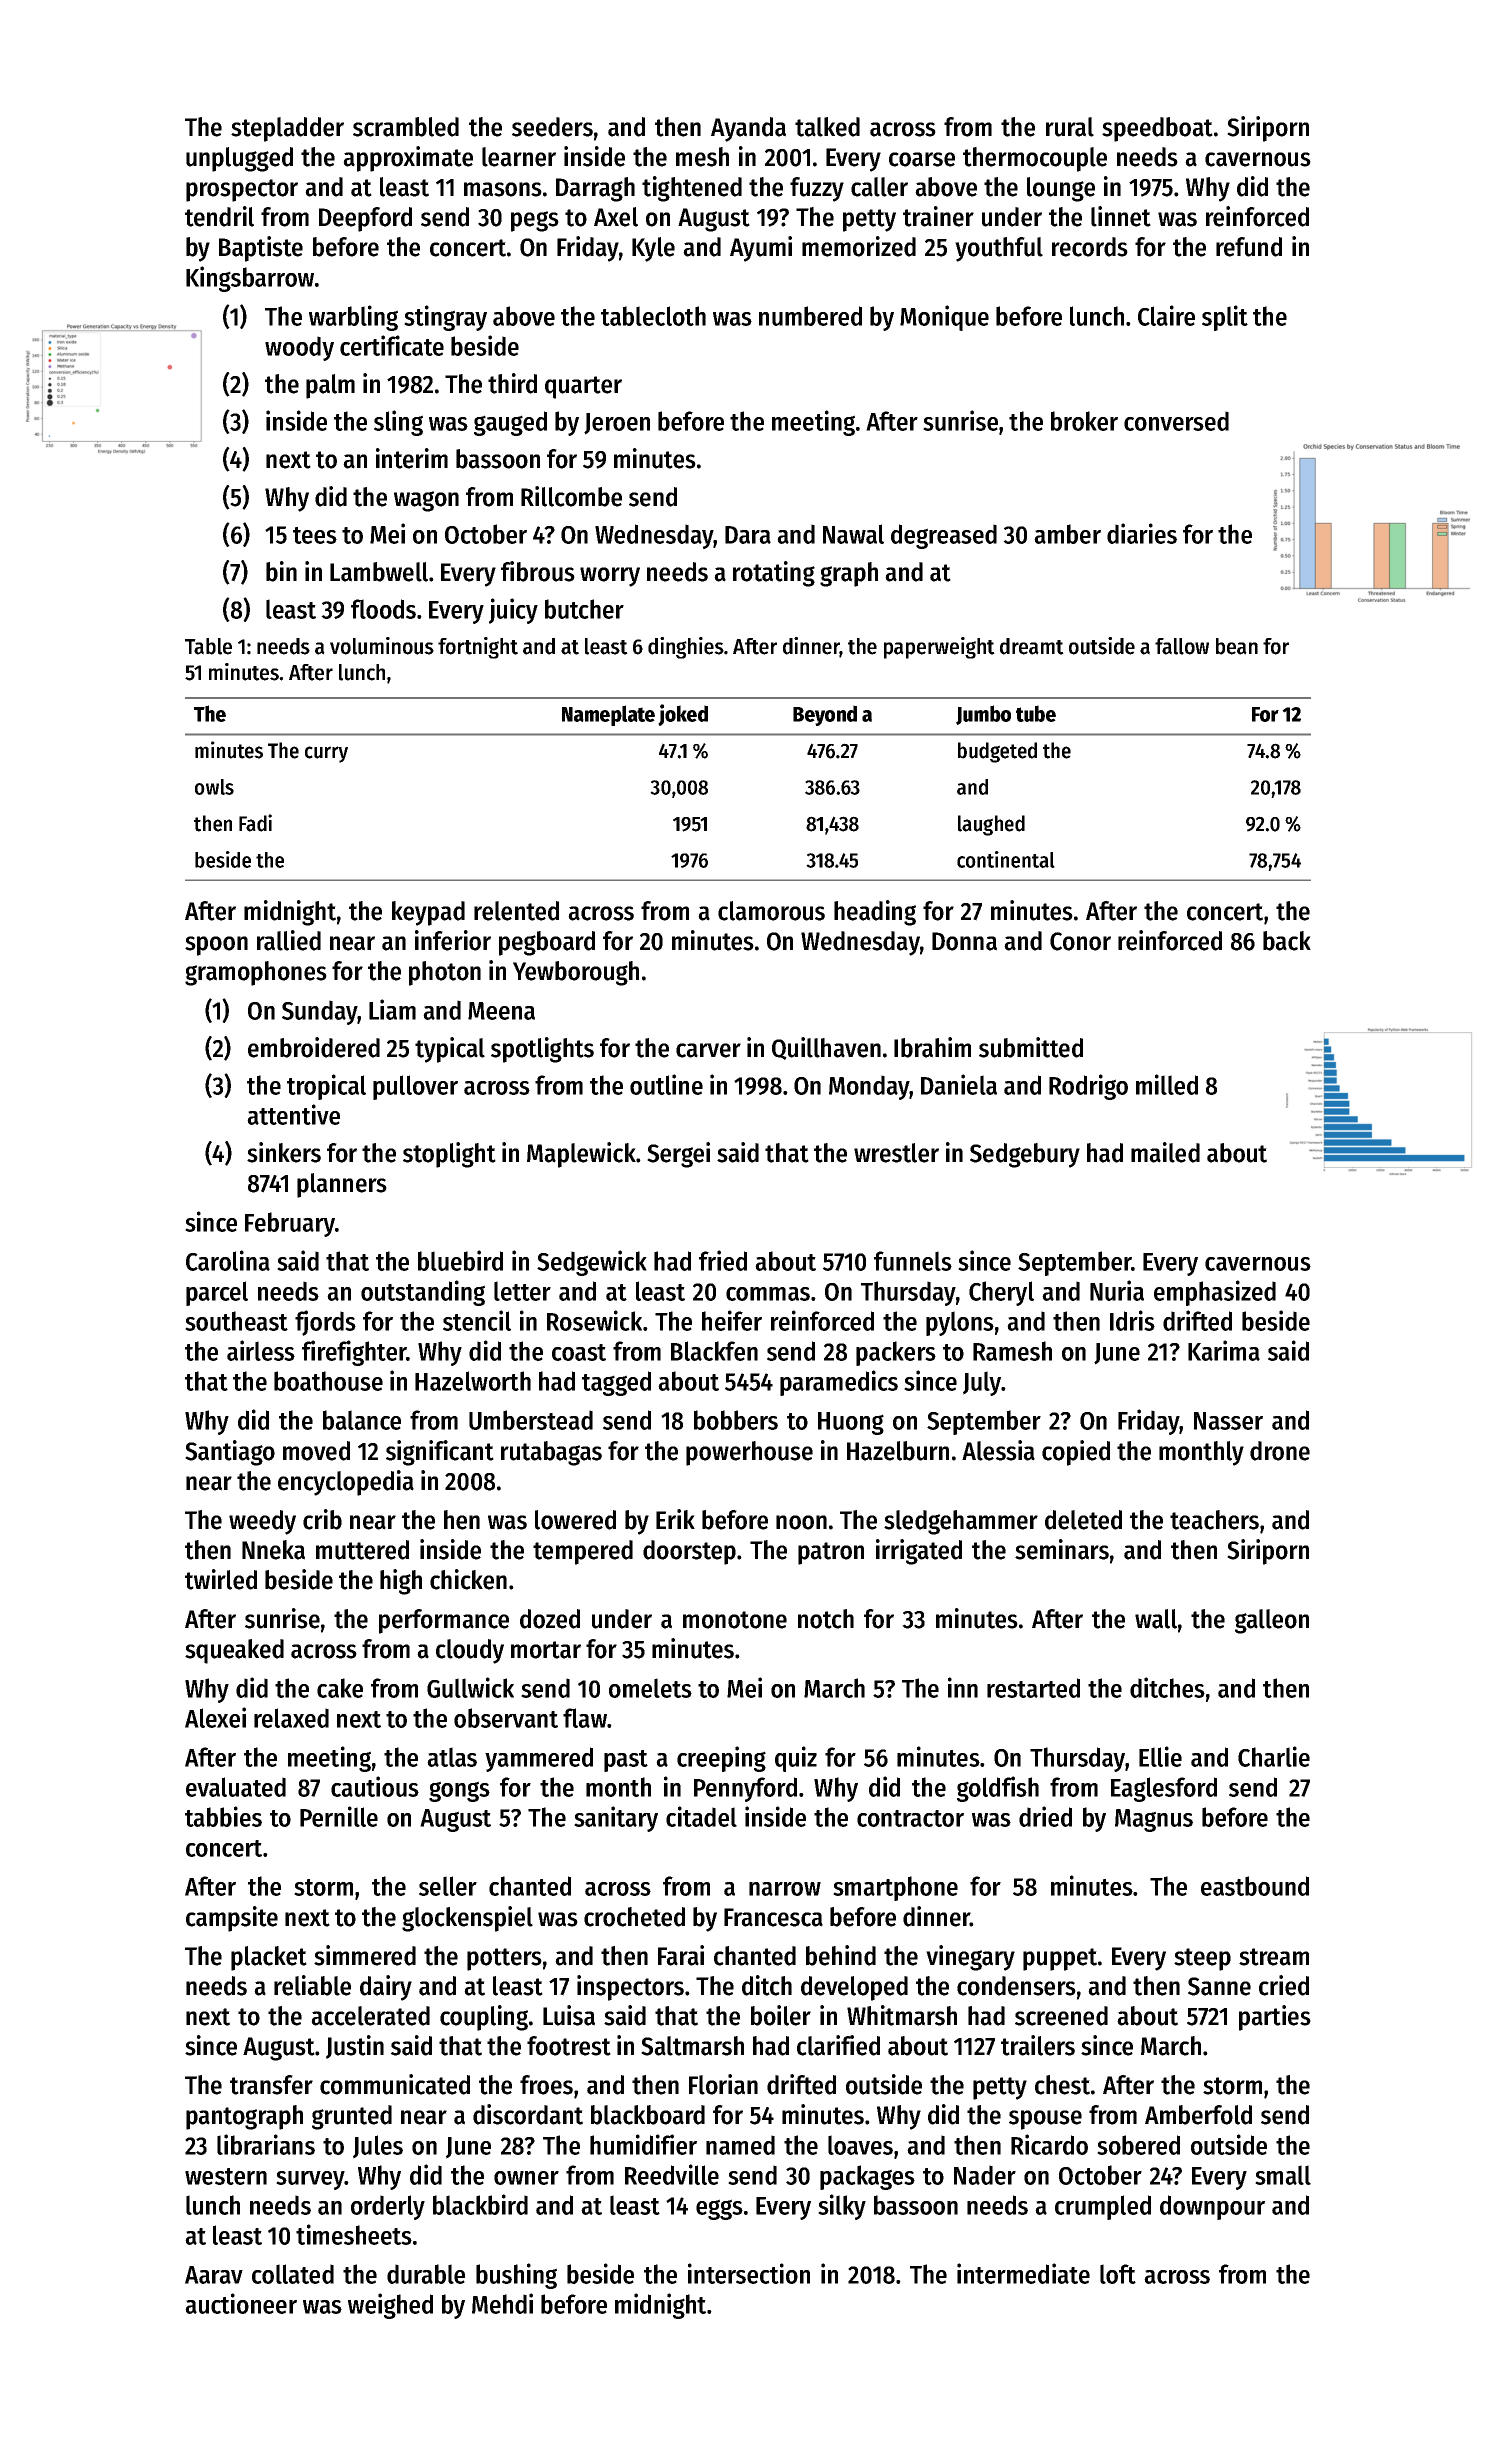  I want to click on bin, so click(281, 571).
